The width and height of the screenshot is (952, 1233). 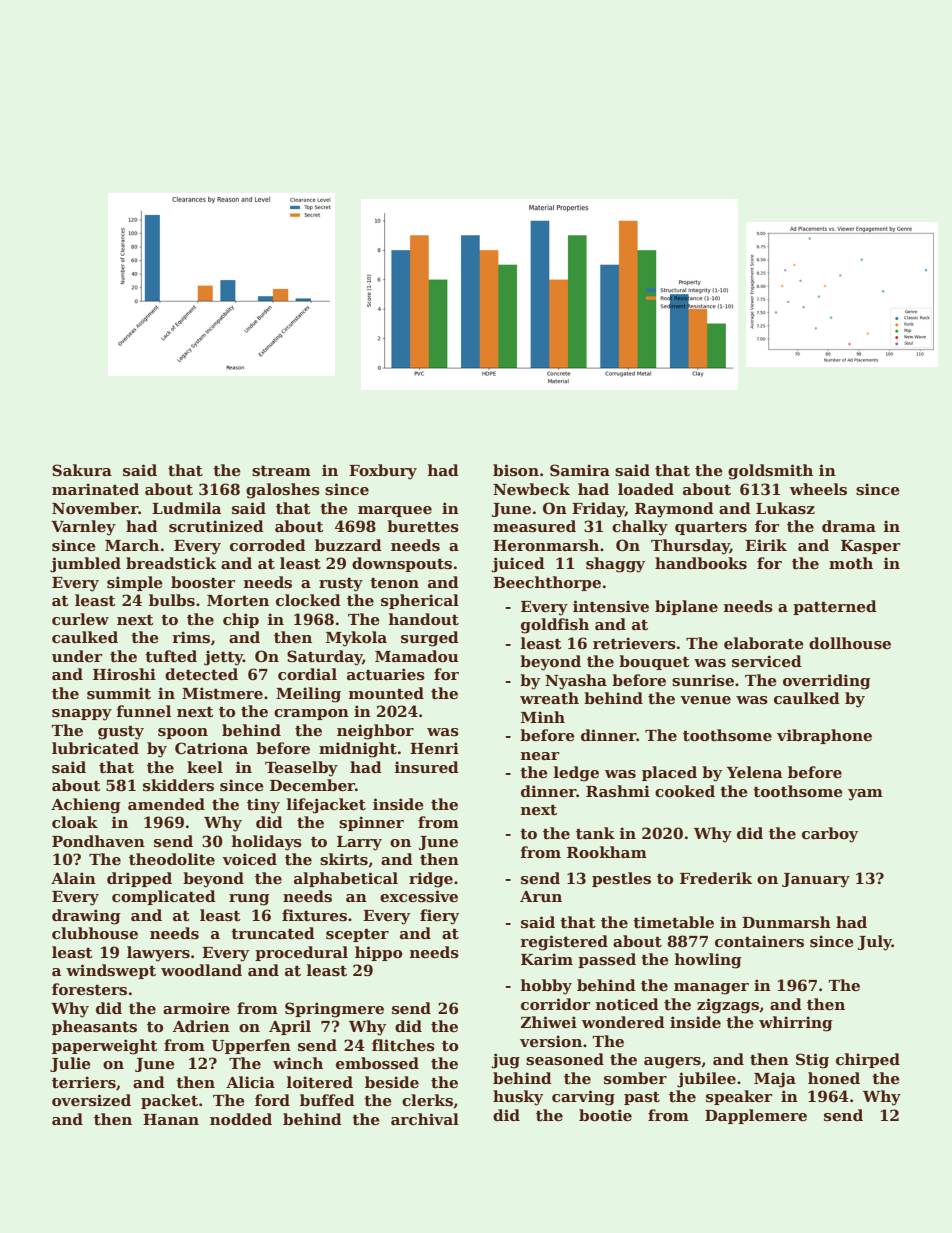 I want to click on placed, so click(x=669, y=773).
